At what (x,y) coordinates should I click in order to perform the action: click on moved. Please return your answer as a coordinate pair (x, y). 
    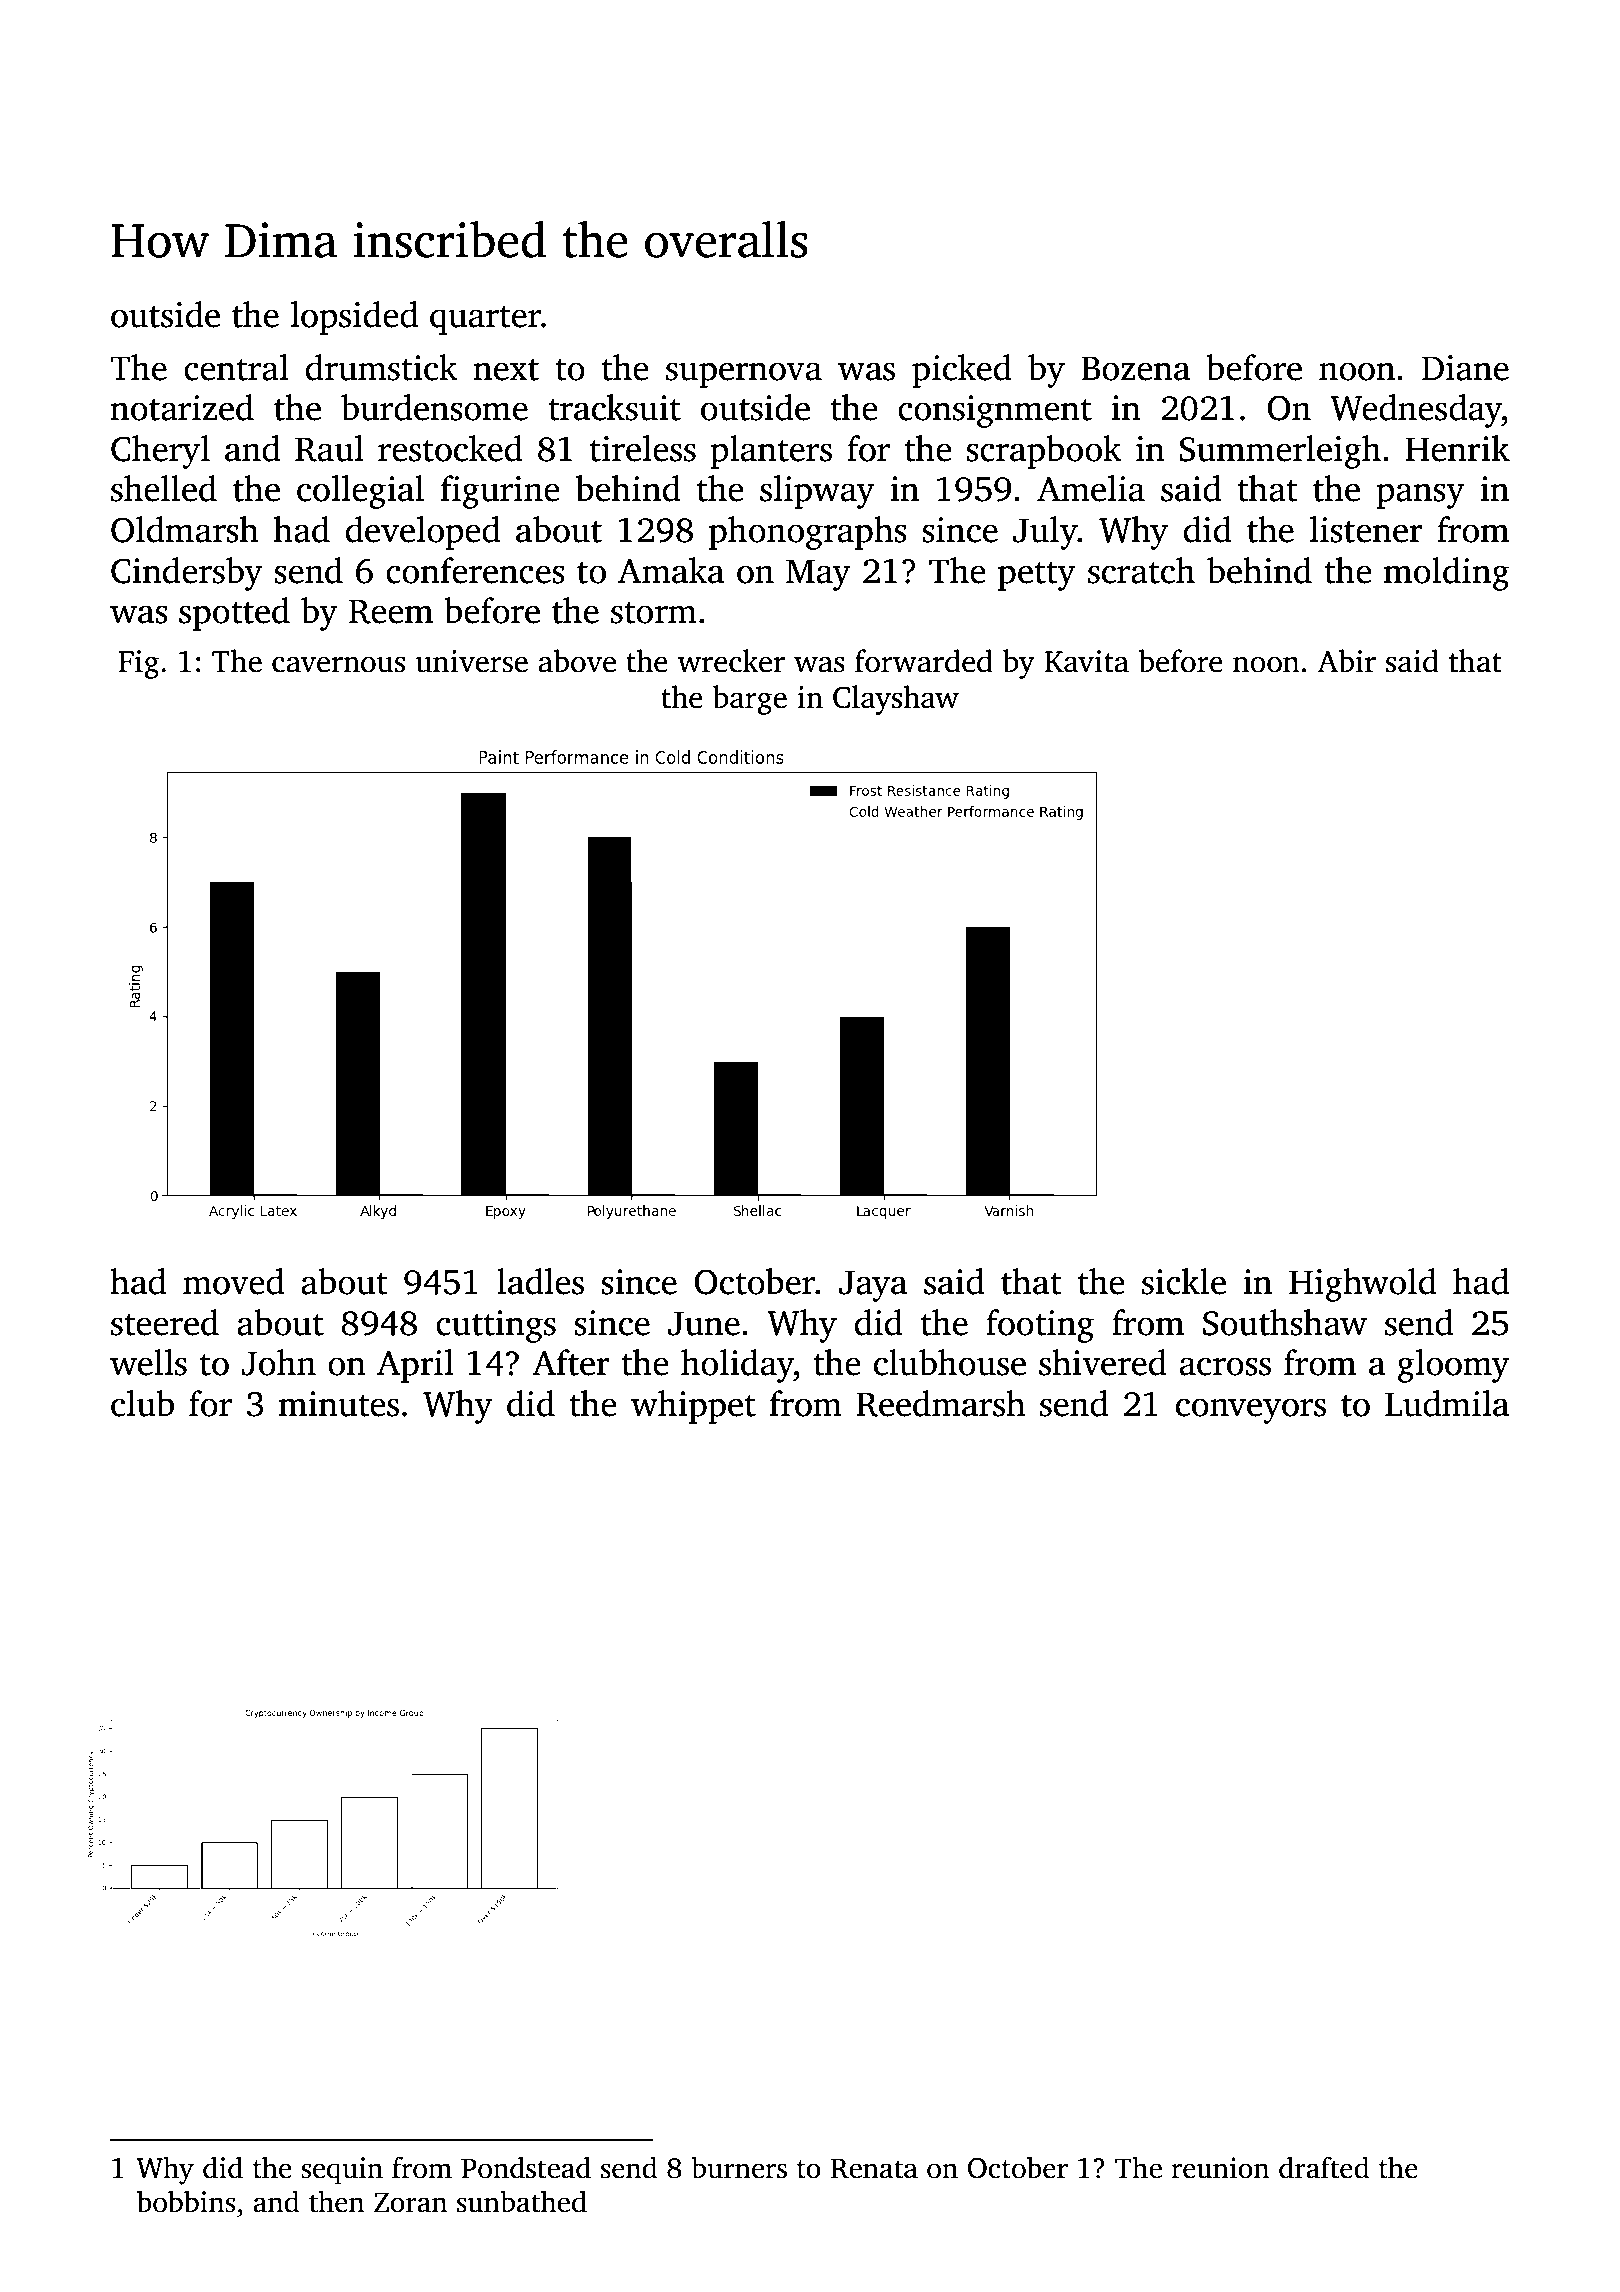
    Looking at the image, I should click on (233, 1281).
